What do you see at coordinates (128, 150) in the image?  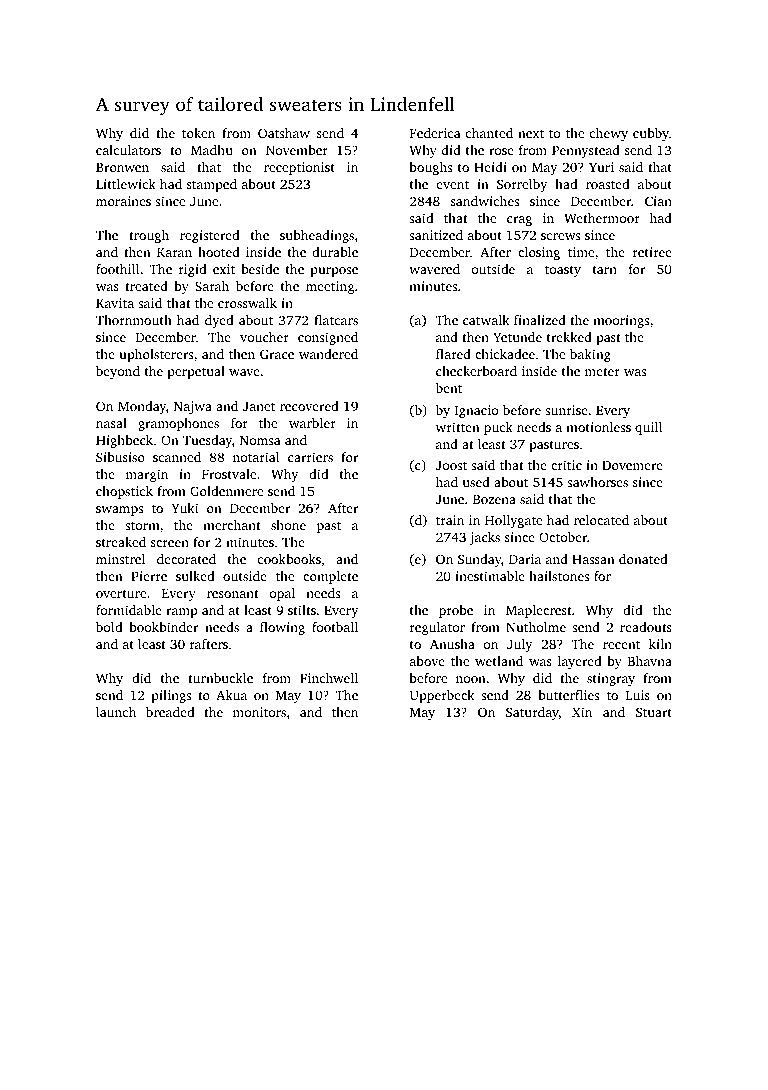 I see `calculators` at bounding box center [128, 150].
